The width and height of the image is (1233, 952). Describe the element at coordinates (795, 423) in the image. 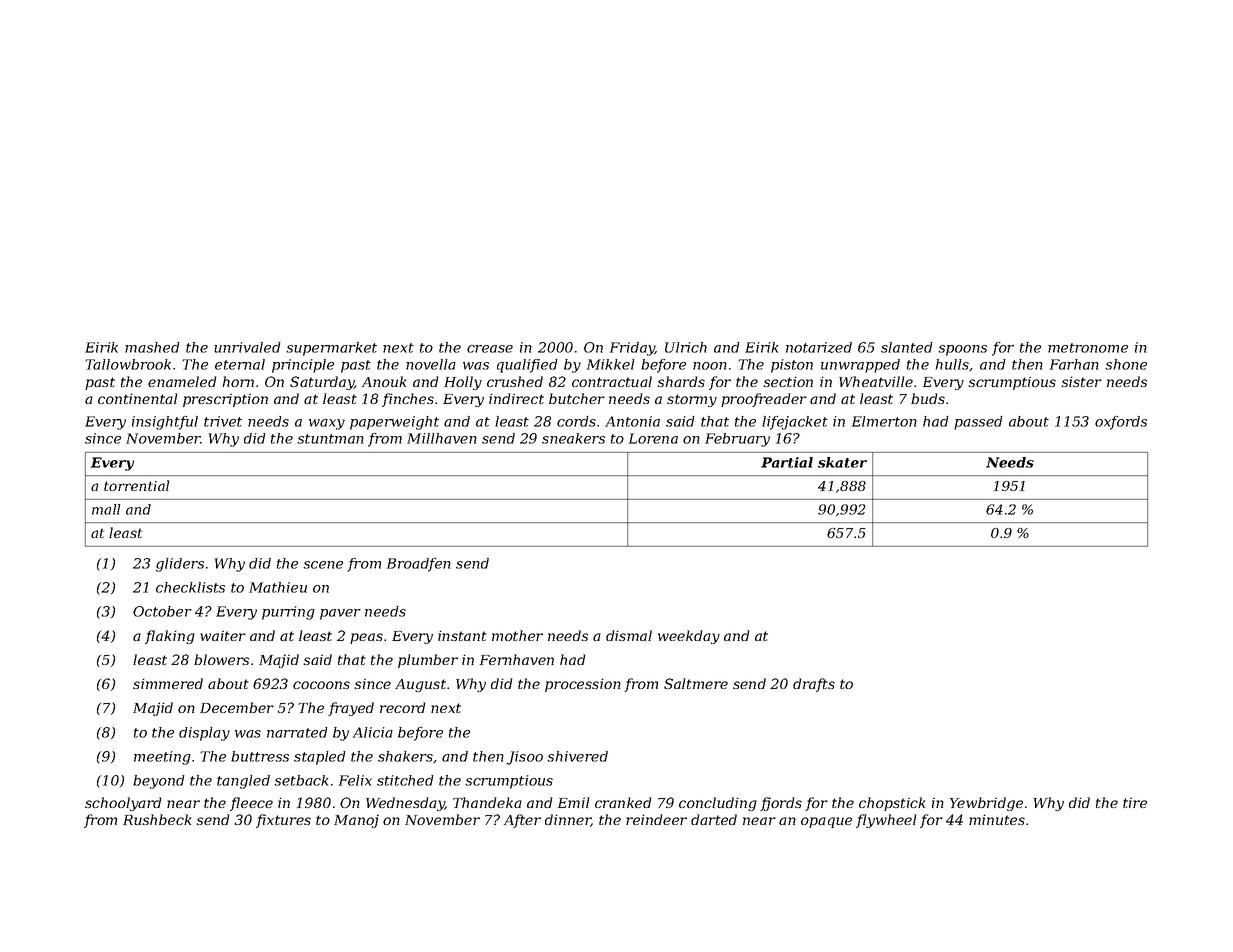

I see `lifejacket` at that location.
